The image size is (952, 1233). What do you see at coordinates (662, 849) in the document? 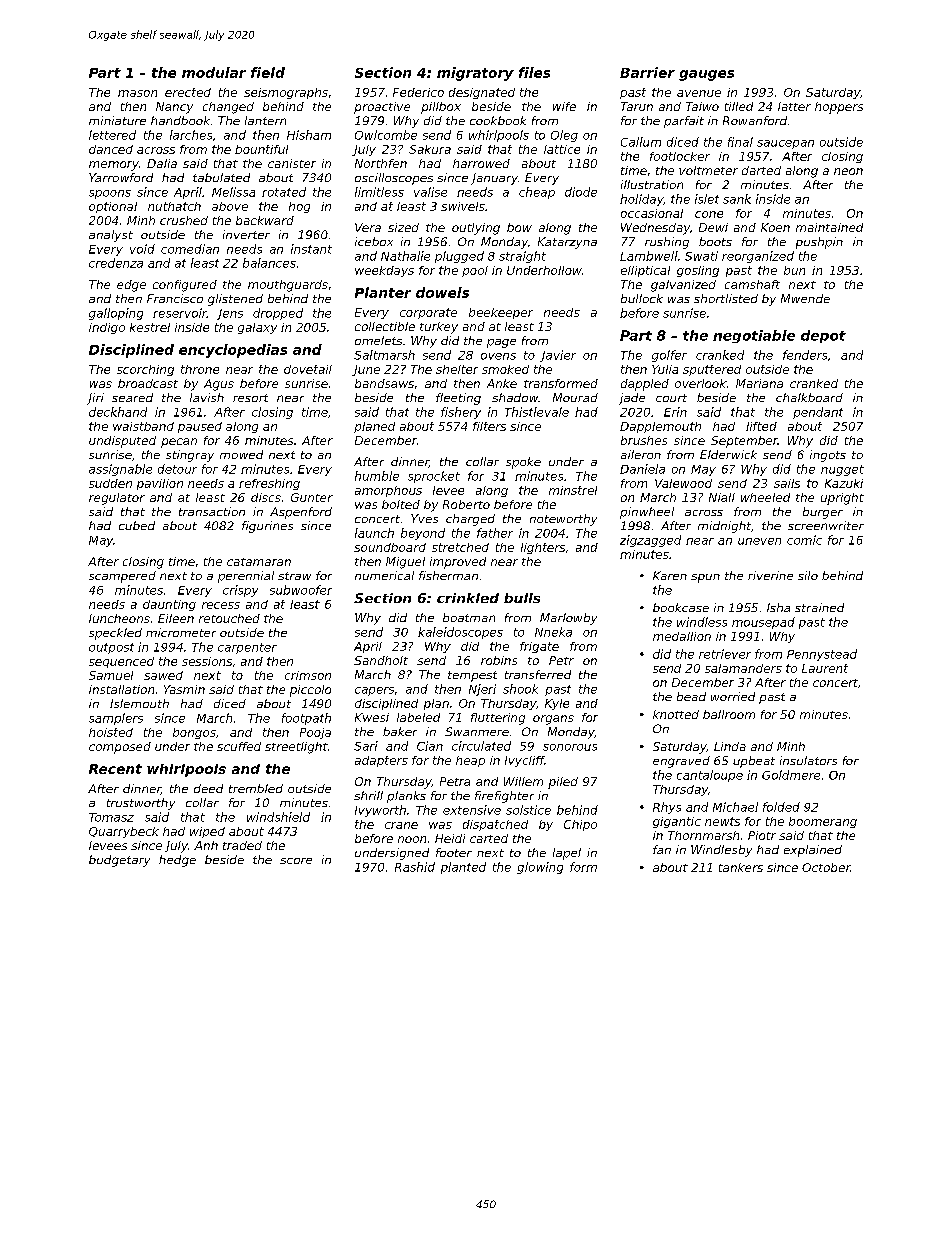
I see `fan` at bounding box center [662, 849].
